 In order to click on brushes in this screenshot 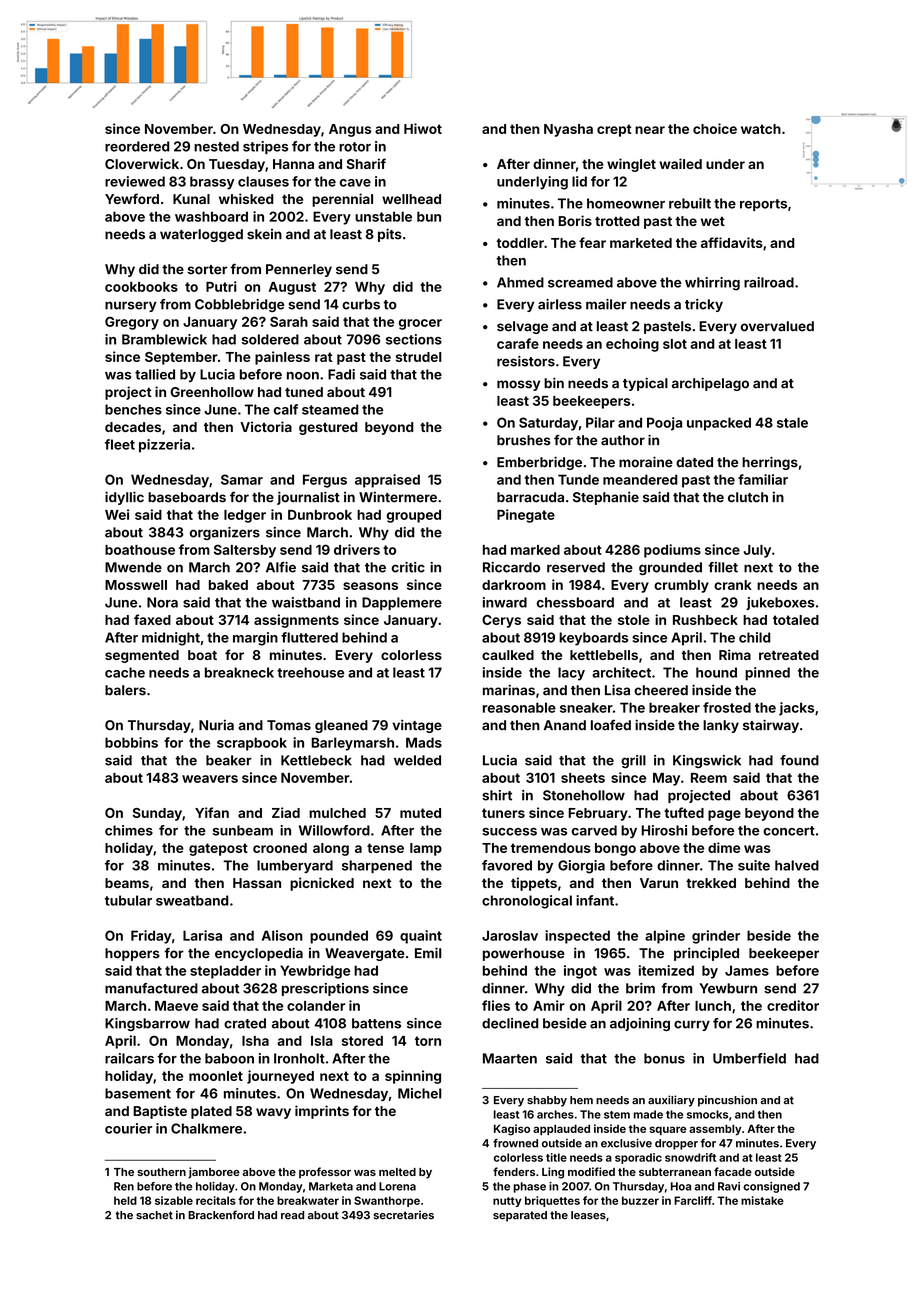, I will do `click(524, 440)`.
